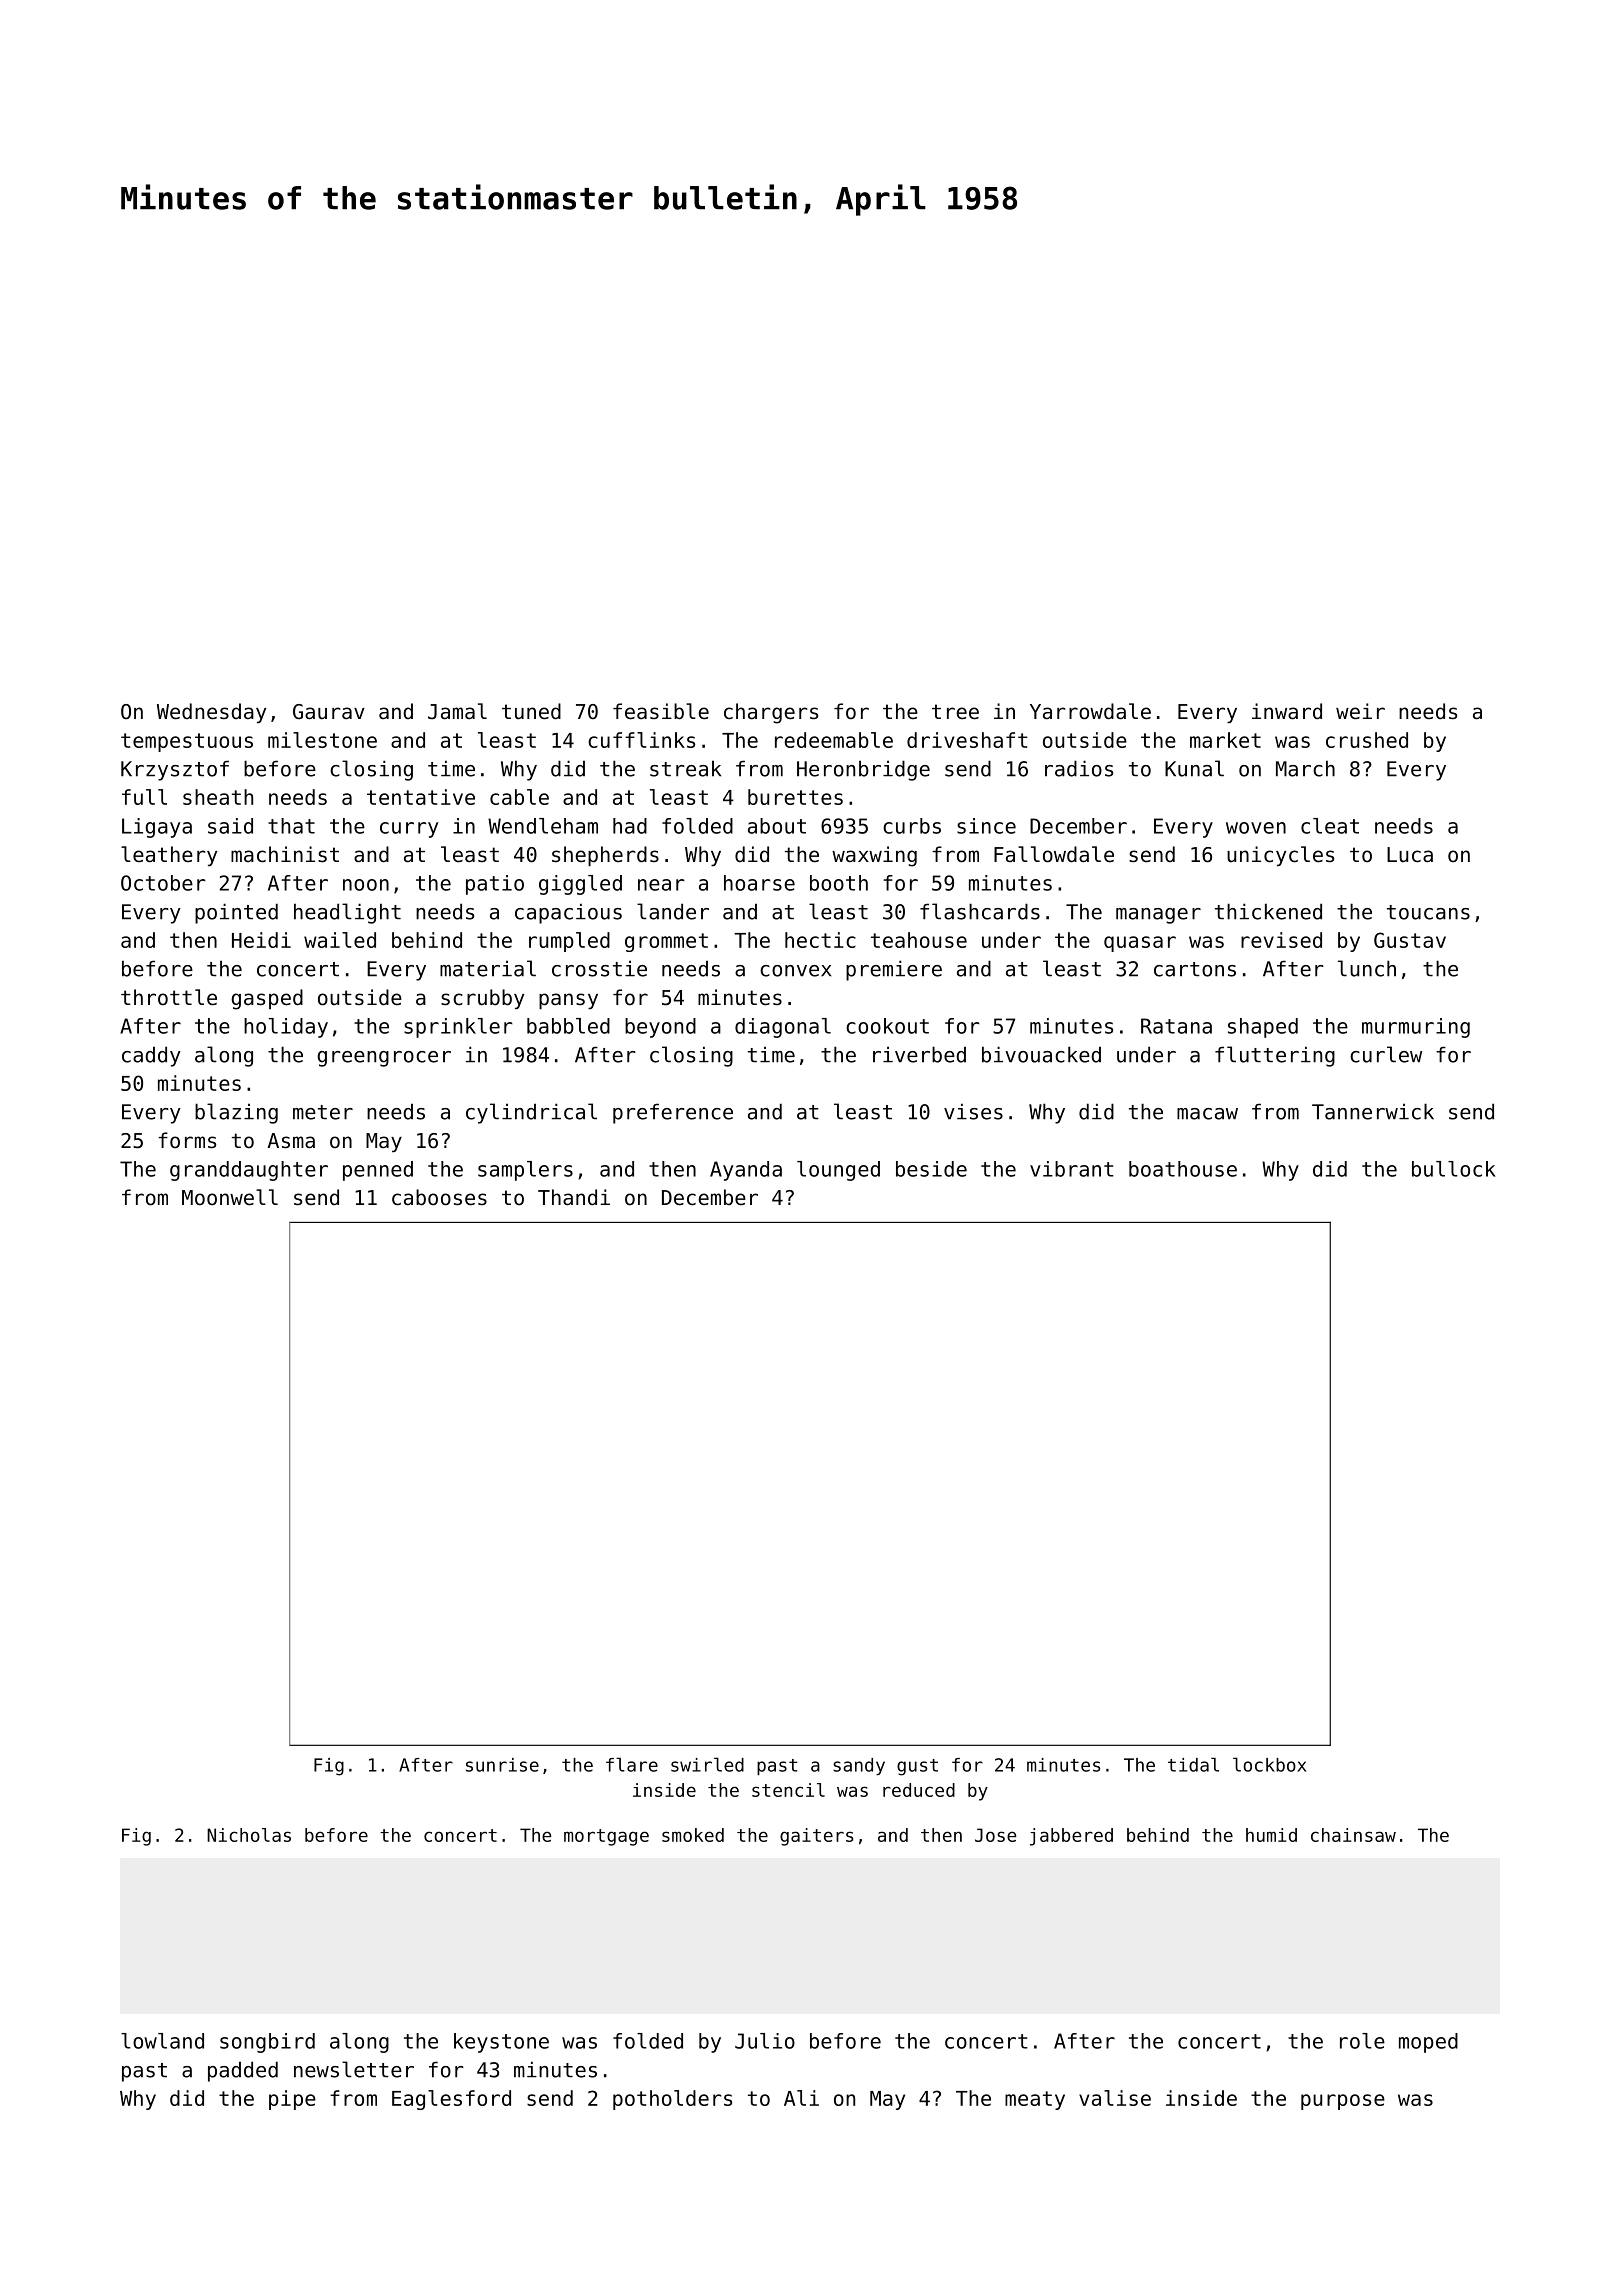 This screenshot has width=1620, height=2292. I want to click on had, so click(630, 826).
